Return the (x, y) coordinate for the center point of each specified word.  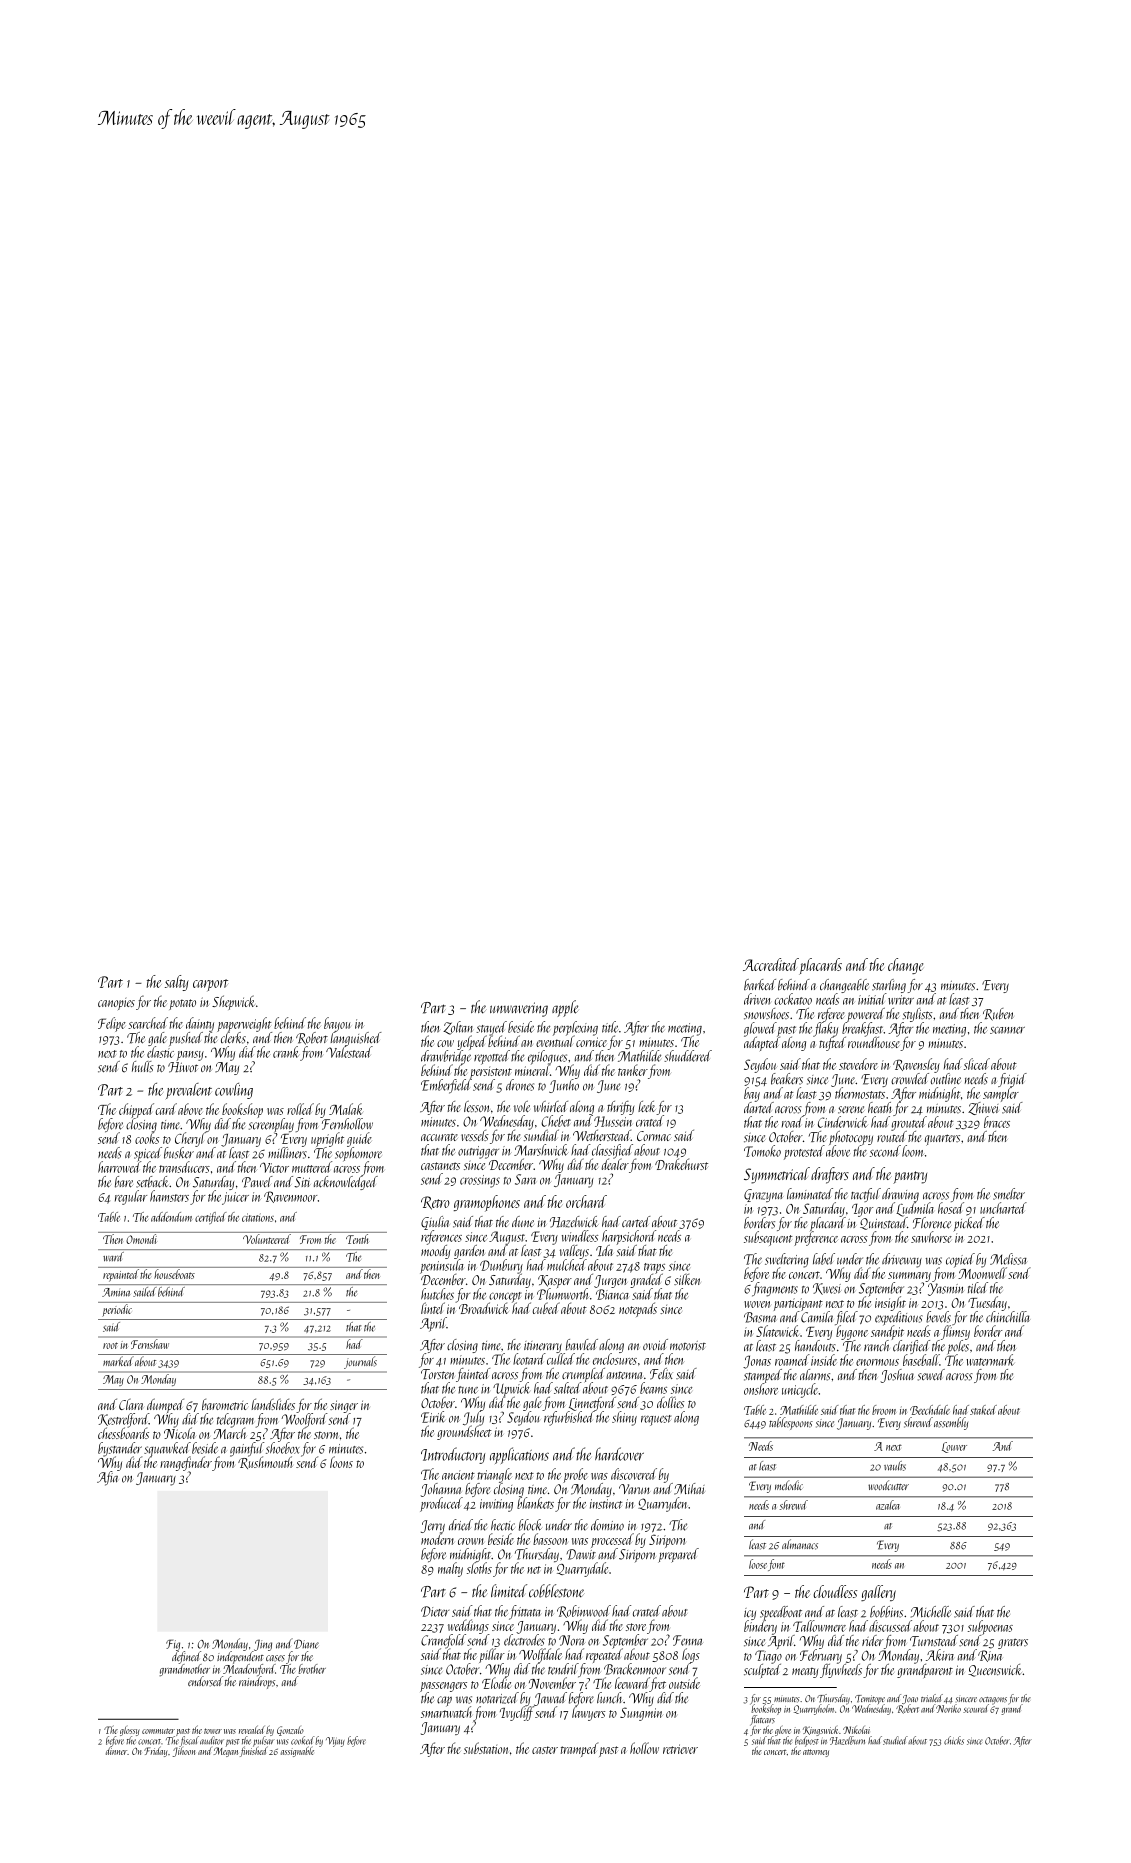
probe (575, 1475)
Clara (131, 1404)
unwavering (519, 1009)
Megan (226, 1752)
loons (341, 1462)
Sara (525, 1179)
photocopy (851, 1138)
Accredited (771, 964)
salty (177, 983)
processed (612, 1540)
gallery (878, 1593)
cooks (147, 1138)
